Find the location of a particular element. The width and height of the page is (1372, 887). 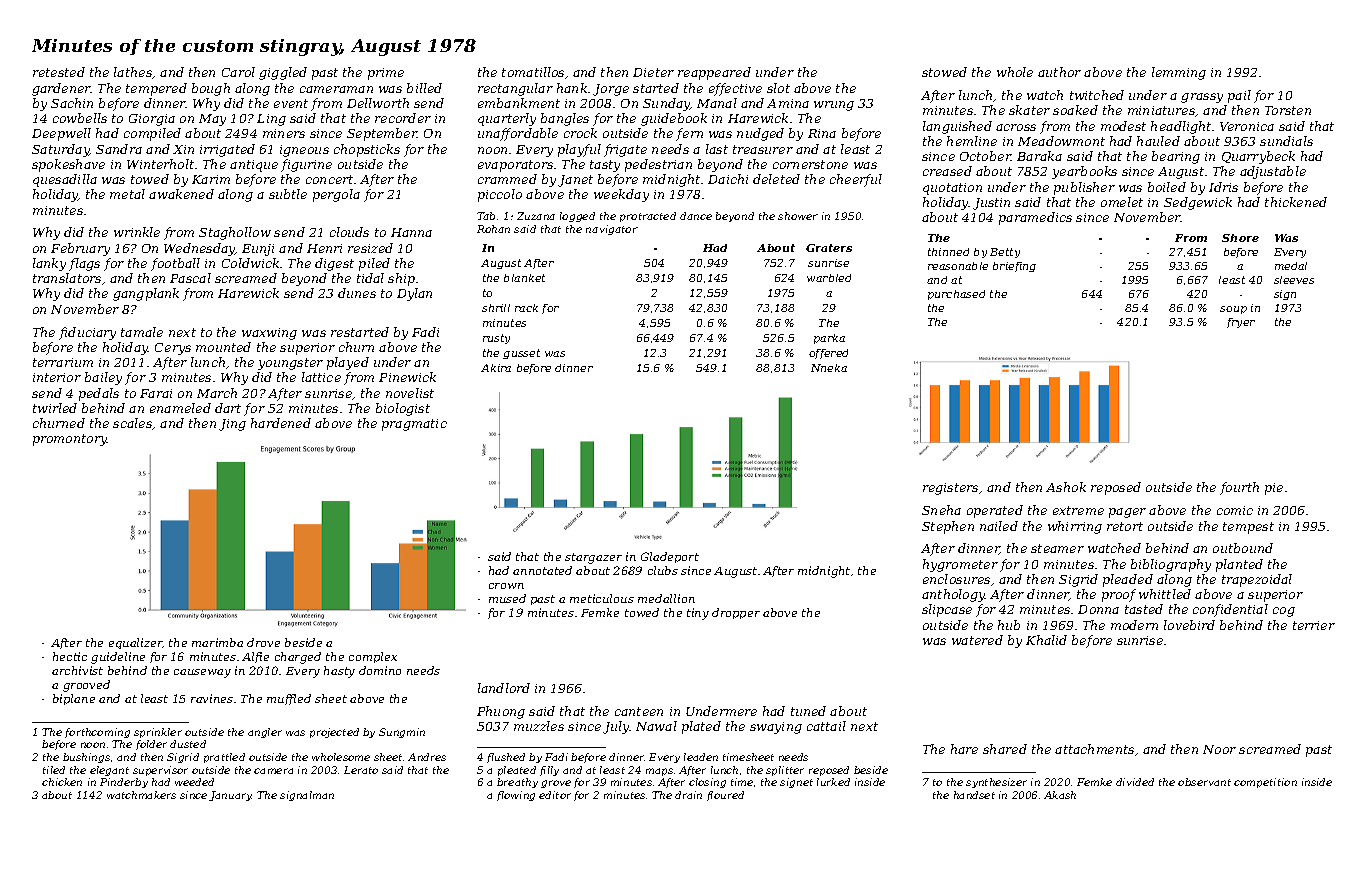

Torsten is located at coordinates (1288, 110).
